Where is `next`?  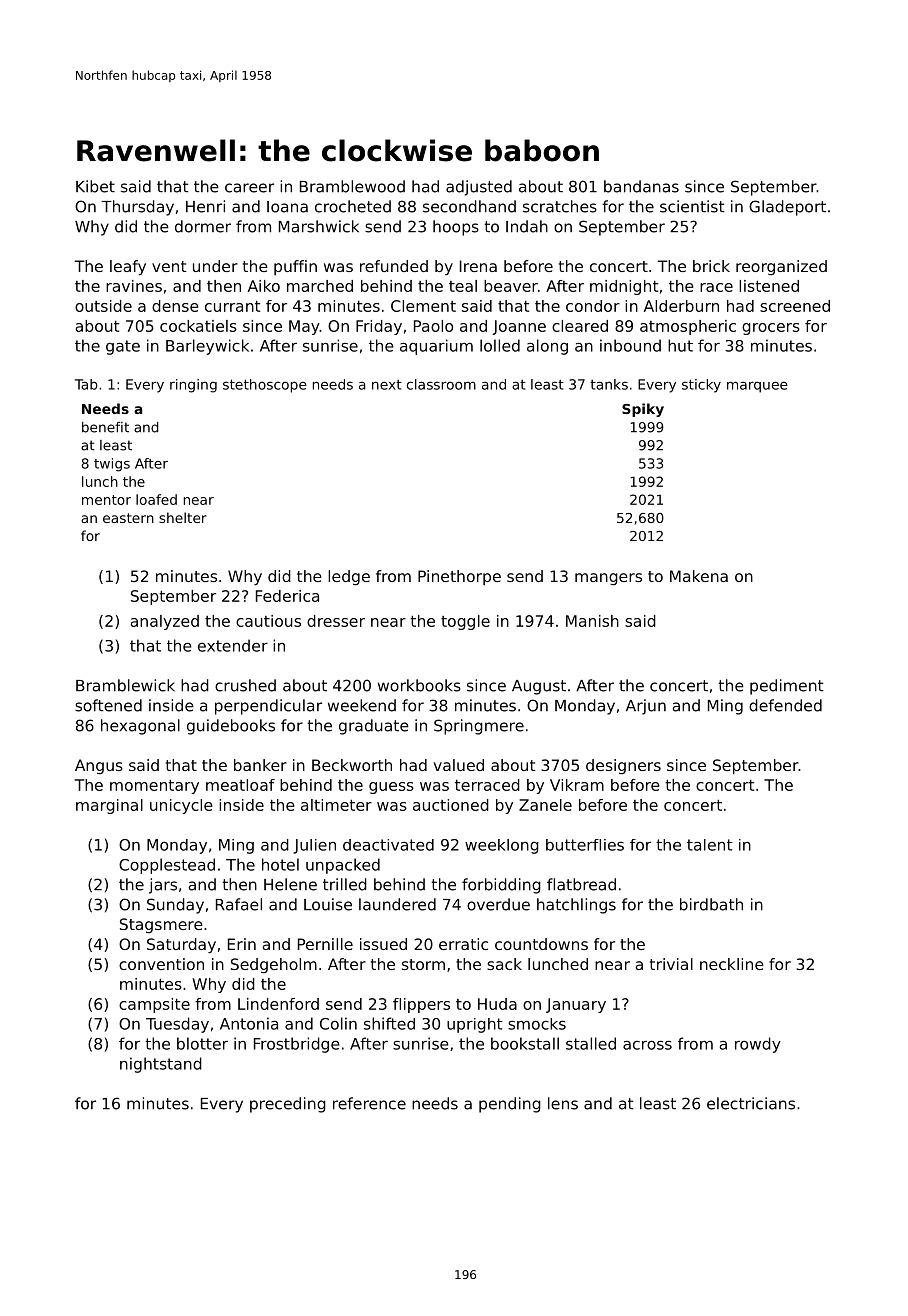 next is located at coordinates (387, 385).
